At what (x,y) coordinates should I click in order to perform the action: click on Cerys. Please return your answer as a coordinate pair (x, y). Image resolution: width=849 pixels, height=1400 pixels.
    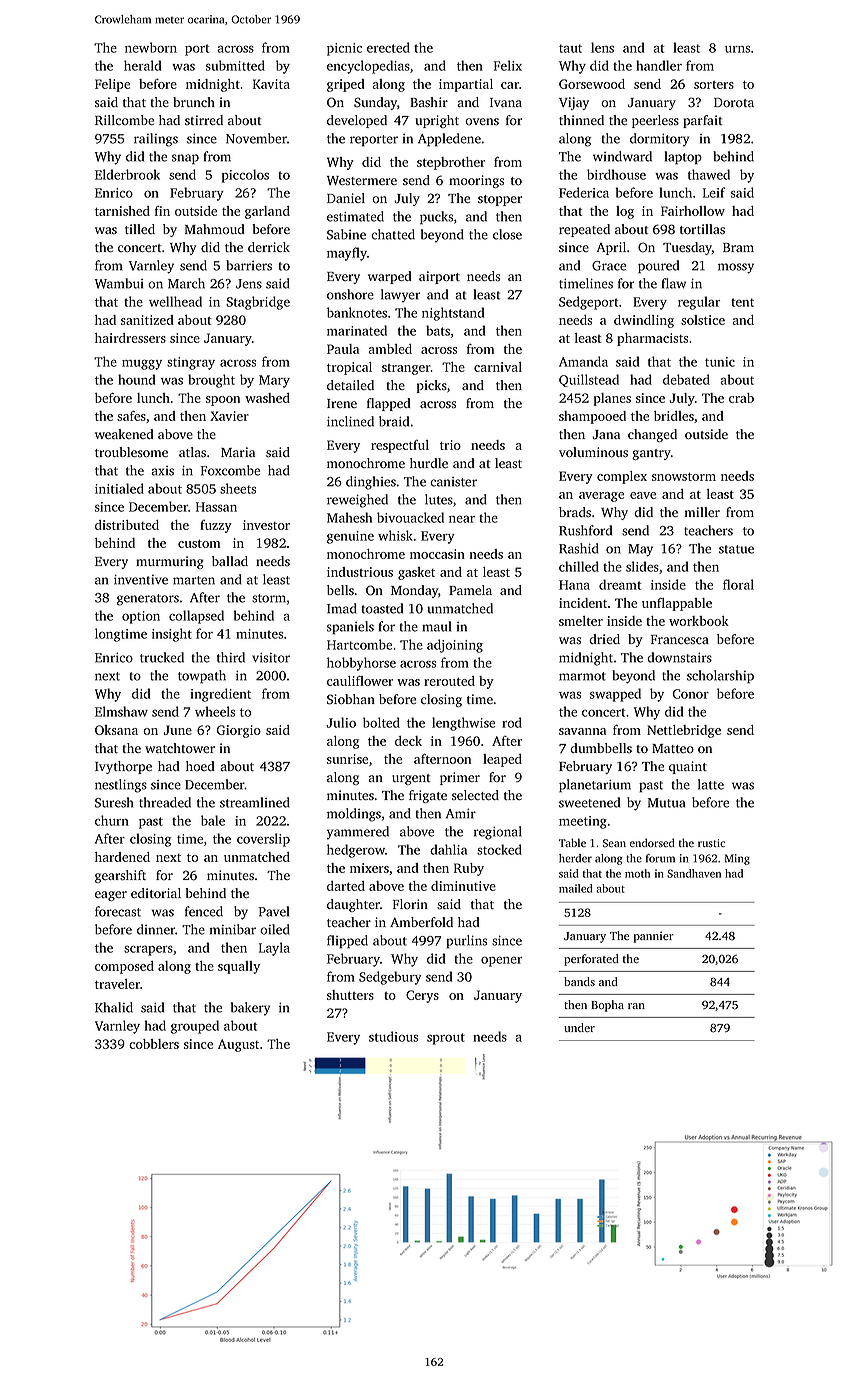
    Looking at the image, I should click on (422, 996).
